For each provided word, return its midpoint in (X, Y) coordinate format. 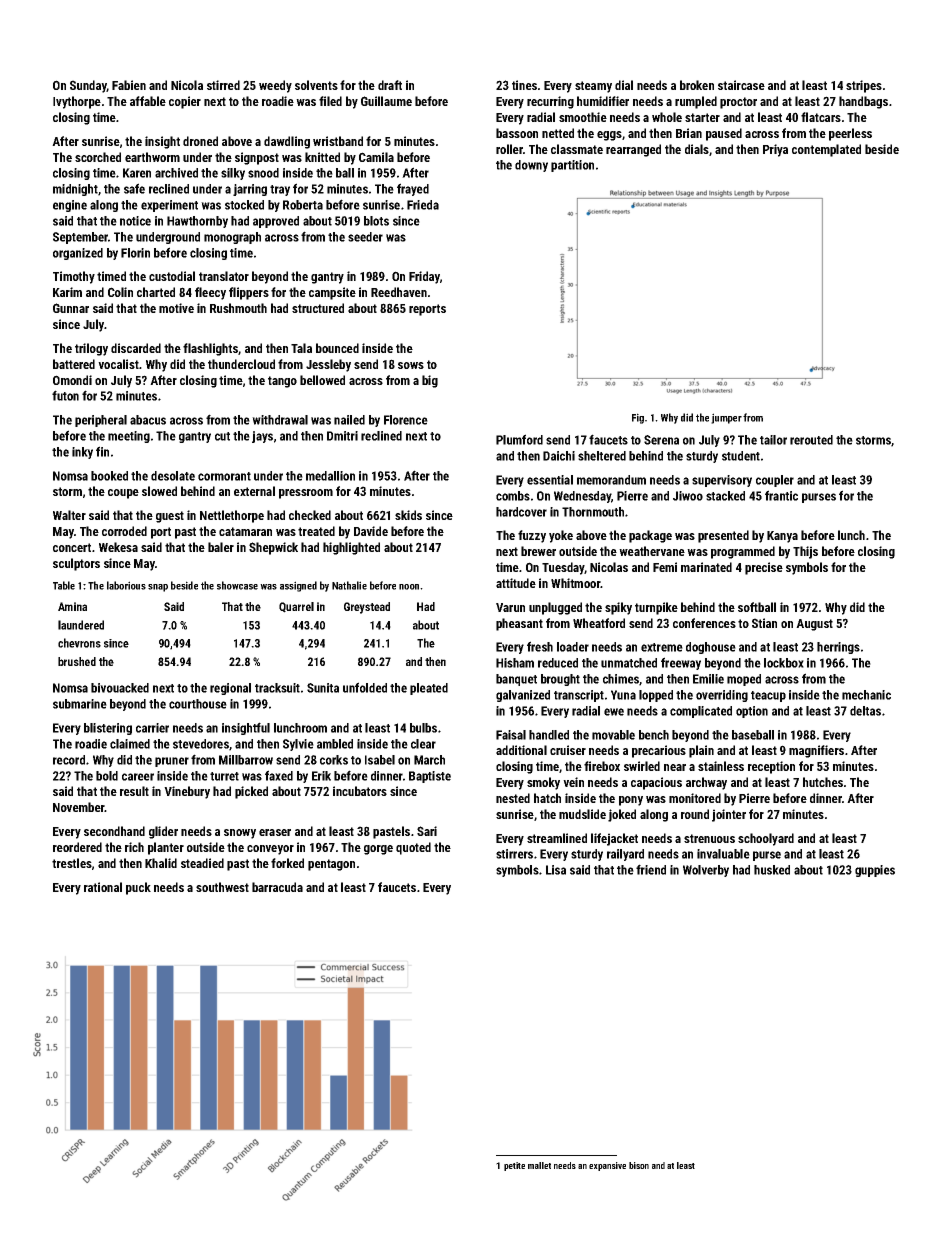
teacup (768, 696)
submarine (80, 704)
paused (724, 134)
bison (639, 1165)
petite (514, 1166)
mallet (539, 1165)
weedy (275, 86)
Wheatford (599, 623)
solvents (316, 85)
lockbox (784, 663)
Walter (69, 515)
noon (409, 587)
